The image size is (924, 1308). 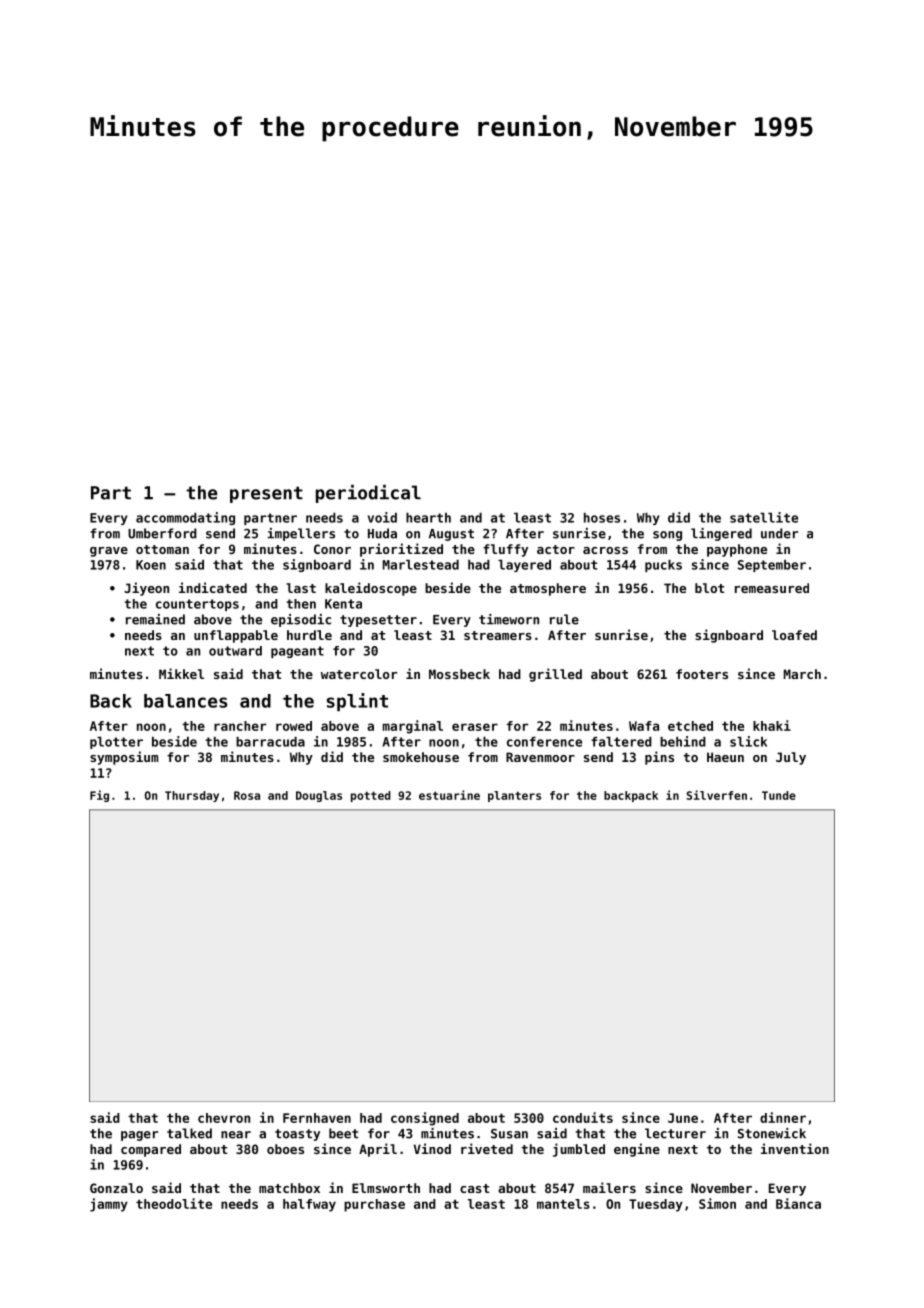 What do you see at coordinates (432, 1148) in the screenshot?
I see `Vinod` at bounding box center [432, 1148].
